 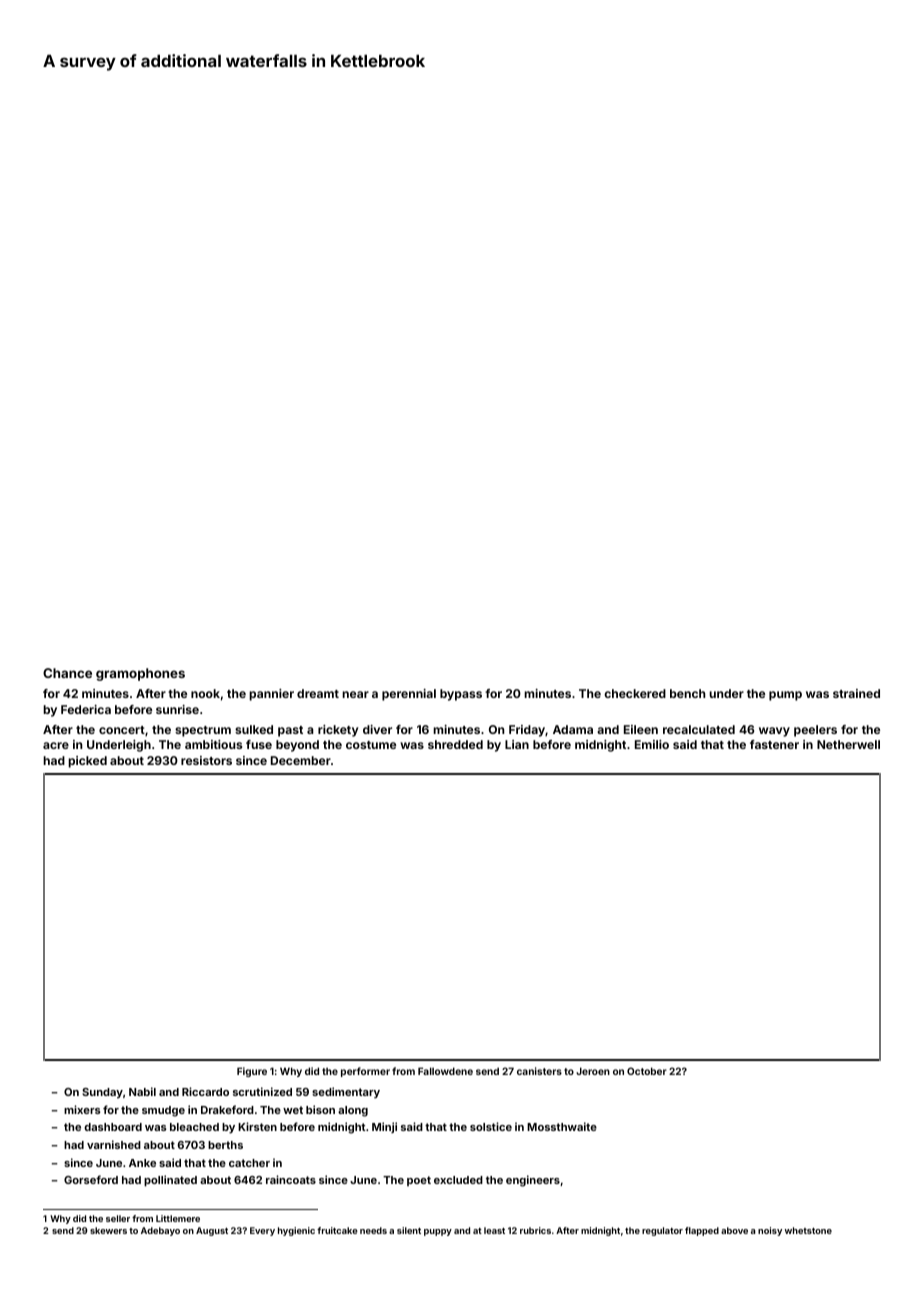 What do you see at coordinates (573, 729) in the screenshot?
I see `Adama` at bounding box center [573, 729].
